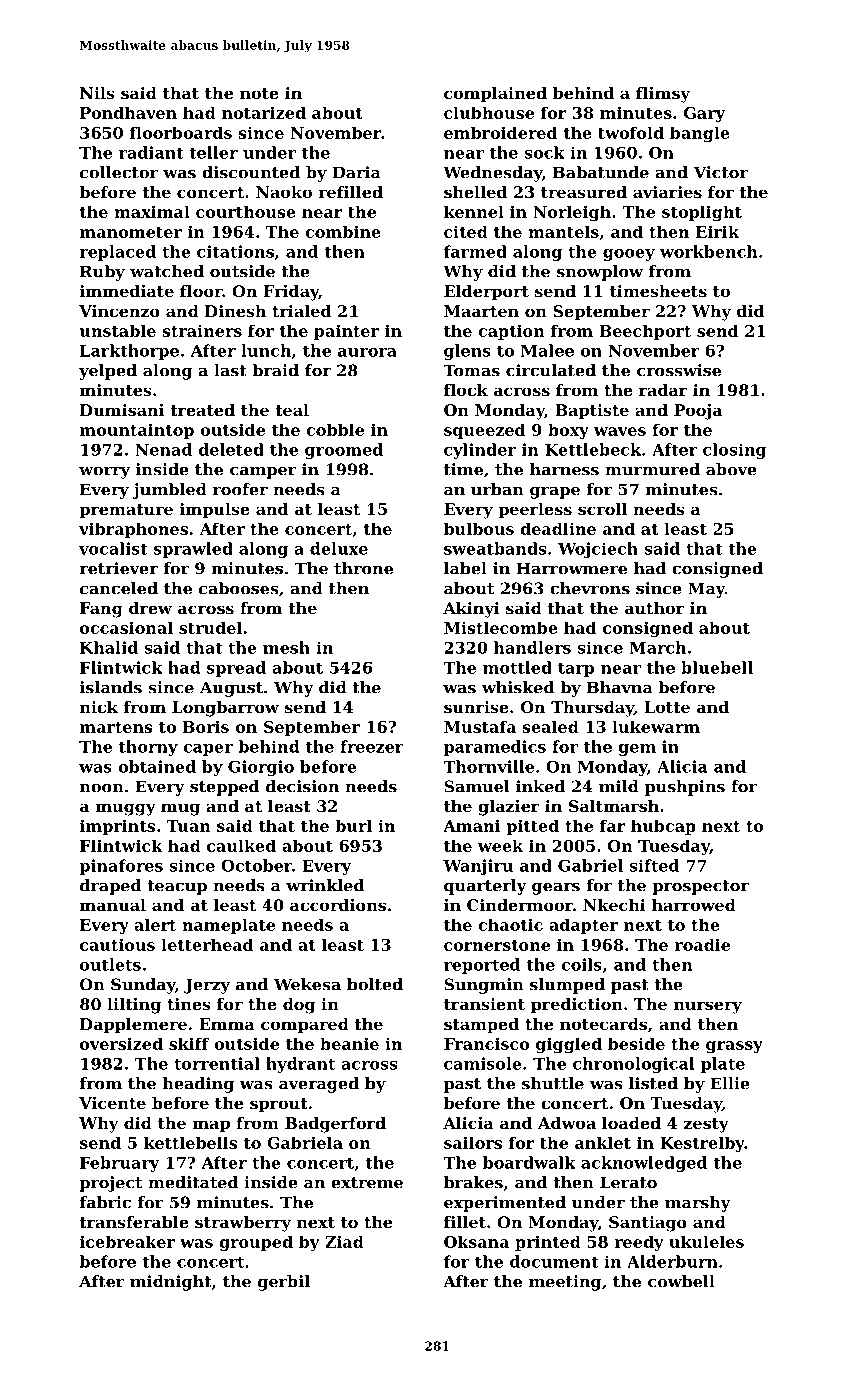  What do you see at coordinates (471, 825) in the image?
I see `Amani` at bounding box center [471, 825].
